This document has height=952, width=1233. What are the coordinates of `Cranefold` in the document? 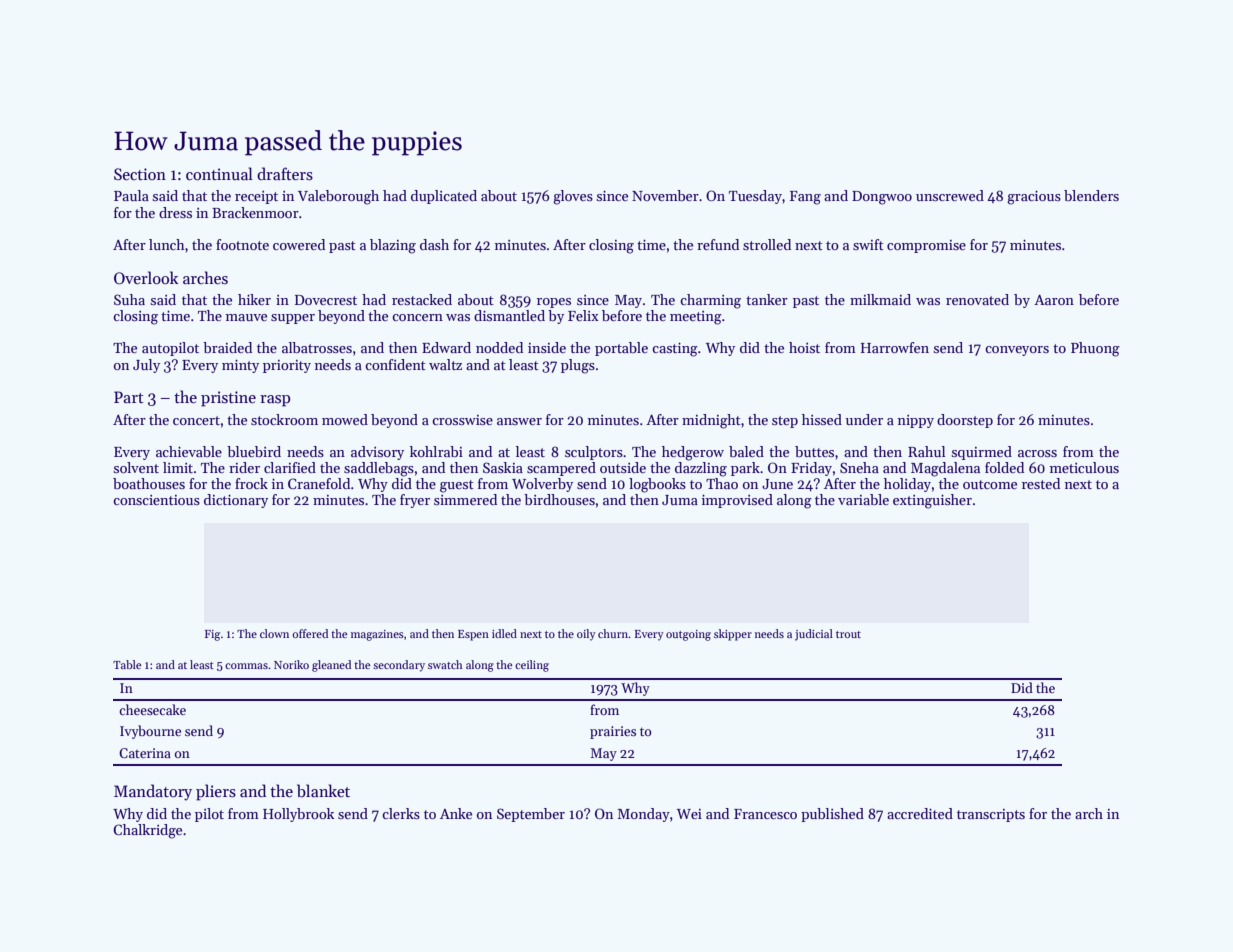 It's located at (319, 483).
